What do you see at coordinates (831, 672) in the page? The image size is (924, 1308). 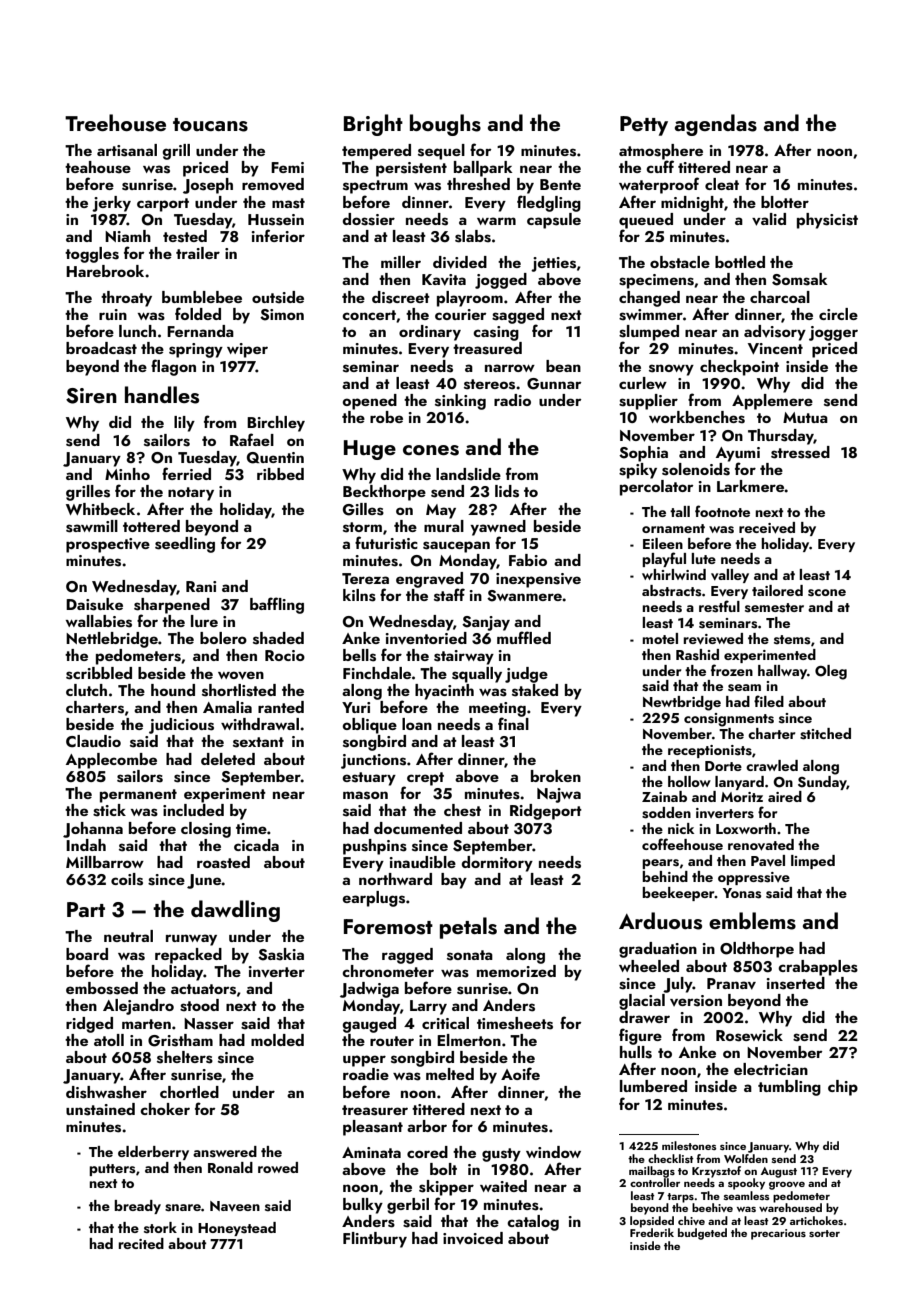 I see `Oleg` at bounding box center [831, 672].
